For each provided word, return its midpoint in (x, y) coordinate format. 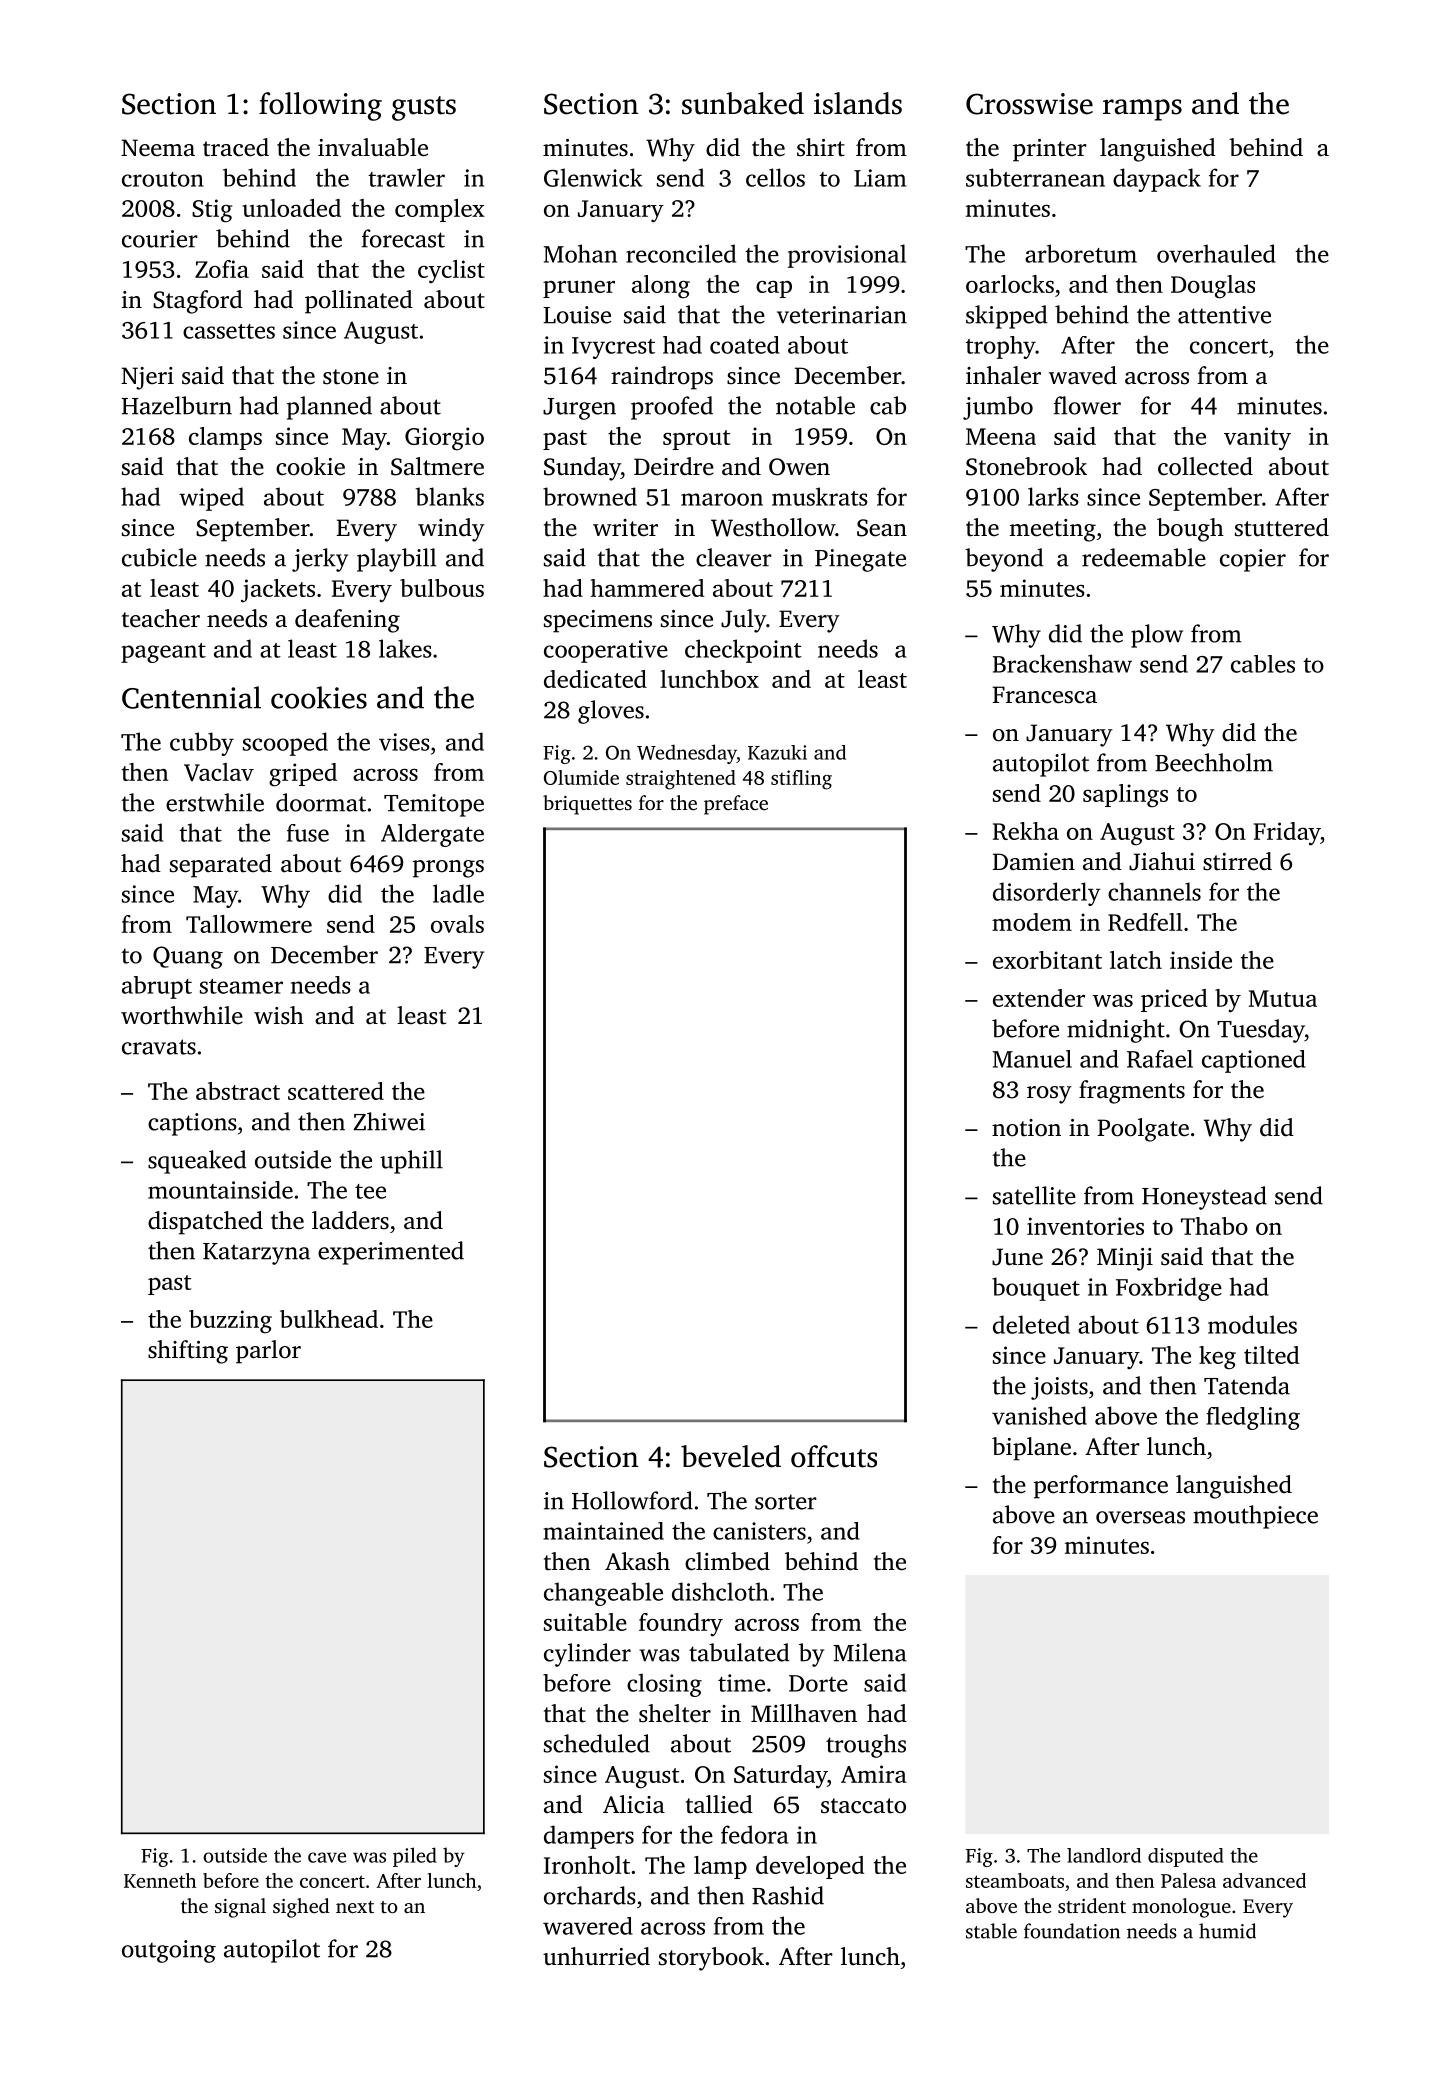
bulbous (442, 588)
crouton (163, 179)
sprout (696, 440)
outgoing (169, 1951)
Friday (1287, 834)
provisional (847, 256)
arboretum (1081, 253)
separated (221, 866)
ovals (457, 924)
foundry (681, 1625)
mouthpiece (1255, 1517)
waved (1083, 375)
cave (327, 1857)
